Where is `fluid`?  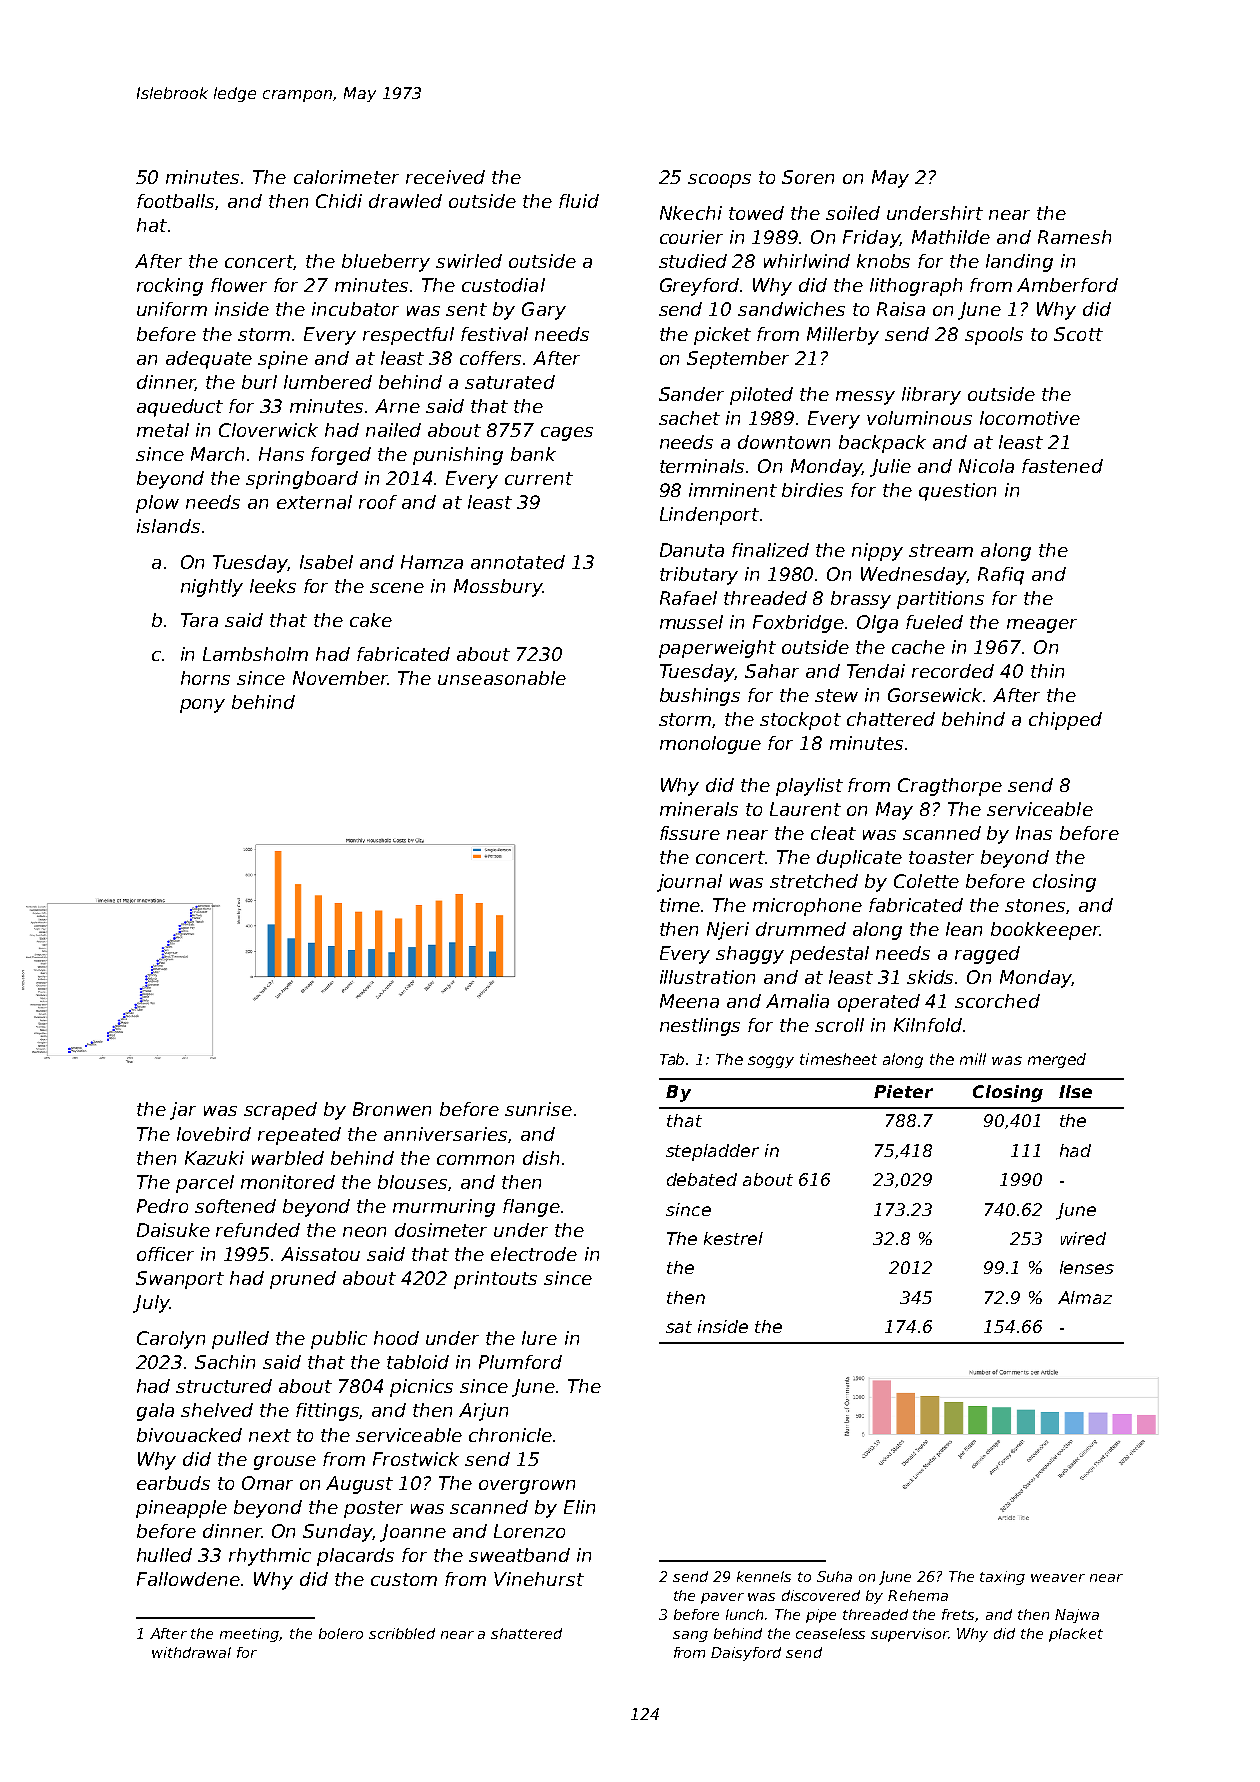
fluid is located at coordinates (579, 201).
